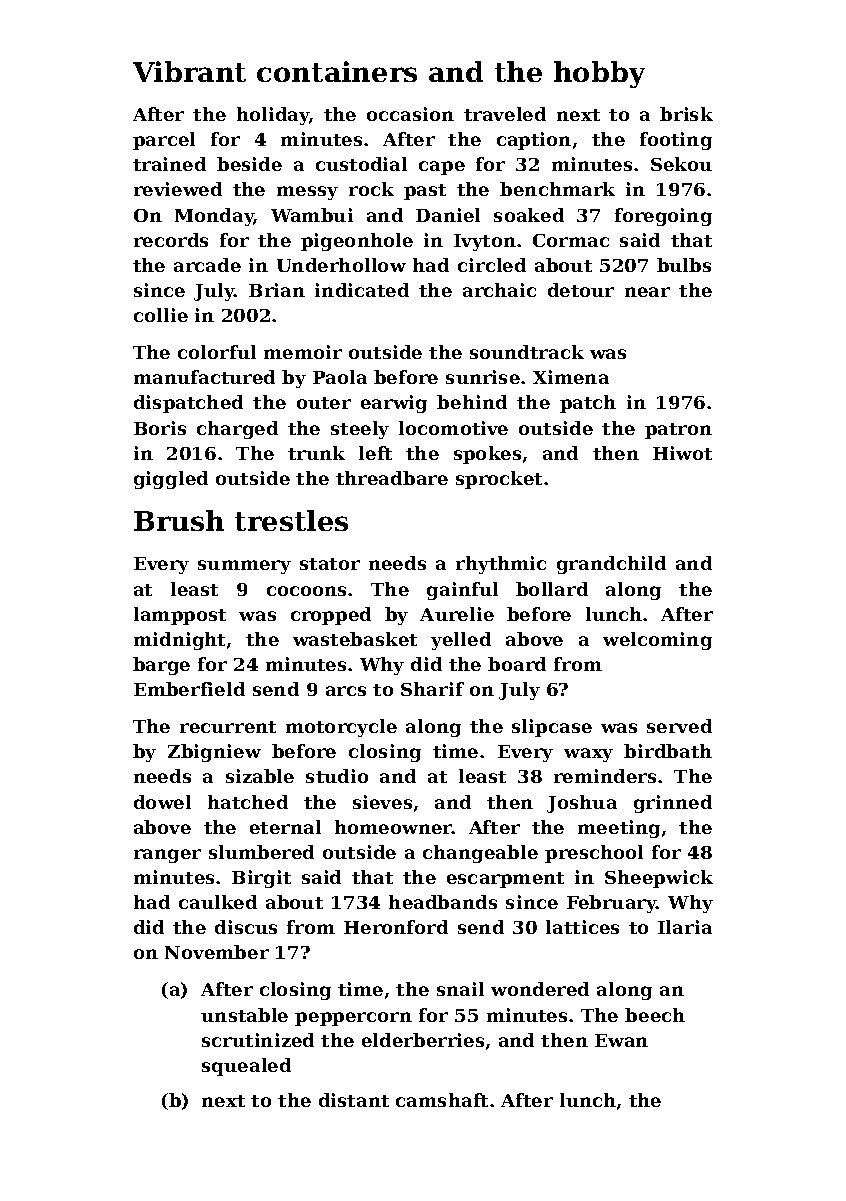 The image size is (846, 1201). What do you see at coordinates (540, 989) in the image?
I see `wondered` at bounding box center [540, 989].
